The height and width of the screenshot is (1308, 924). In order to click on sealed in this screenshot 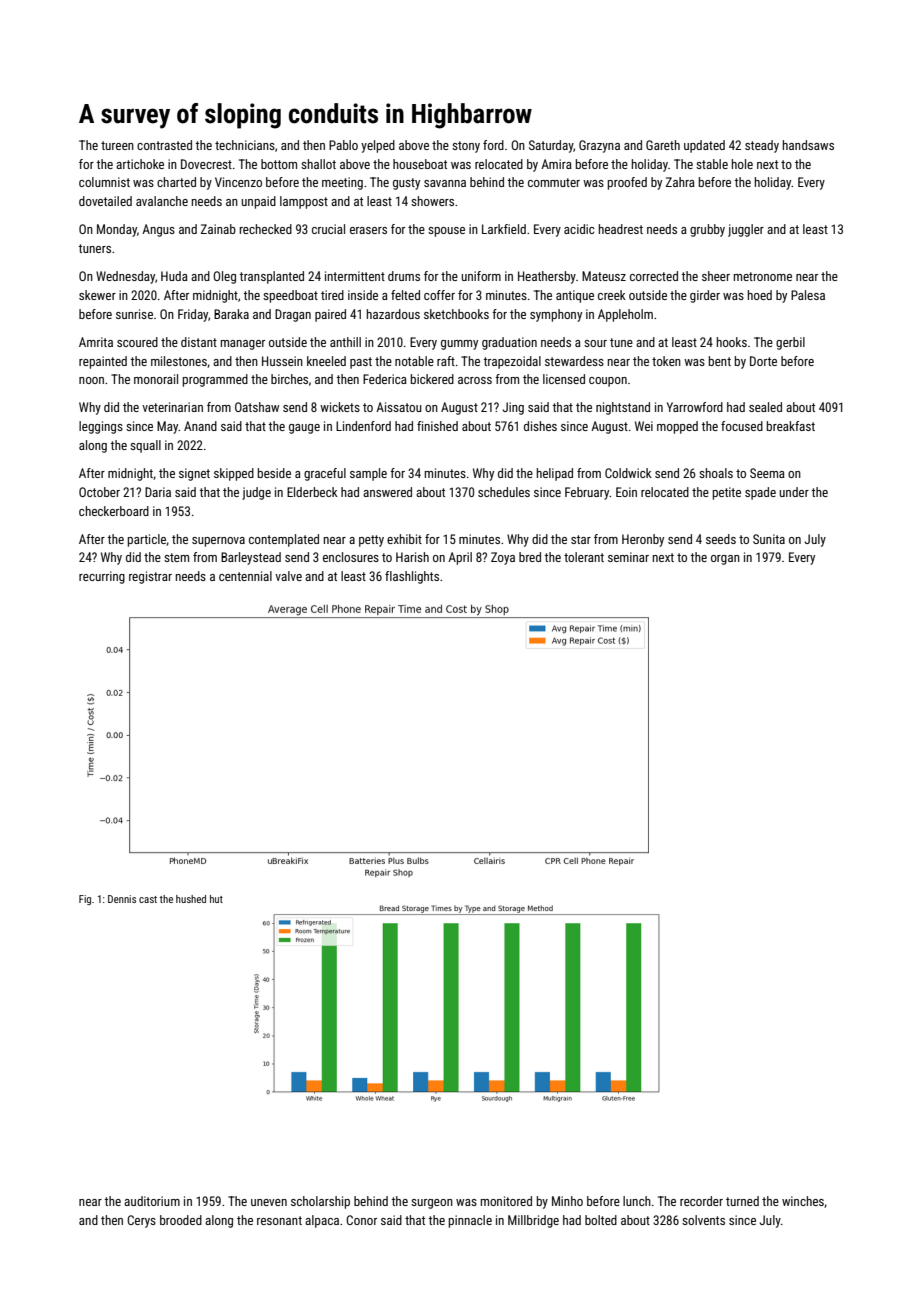, I will do `click(765, 407)`.
